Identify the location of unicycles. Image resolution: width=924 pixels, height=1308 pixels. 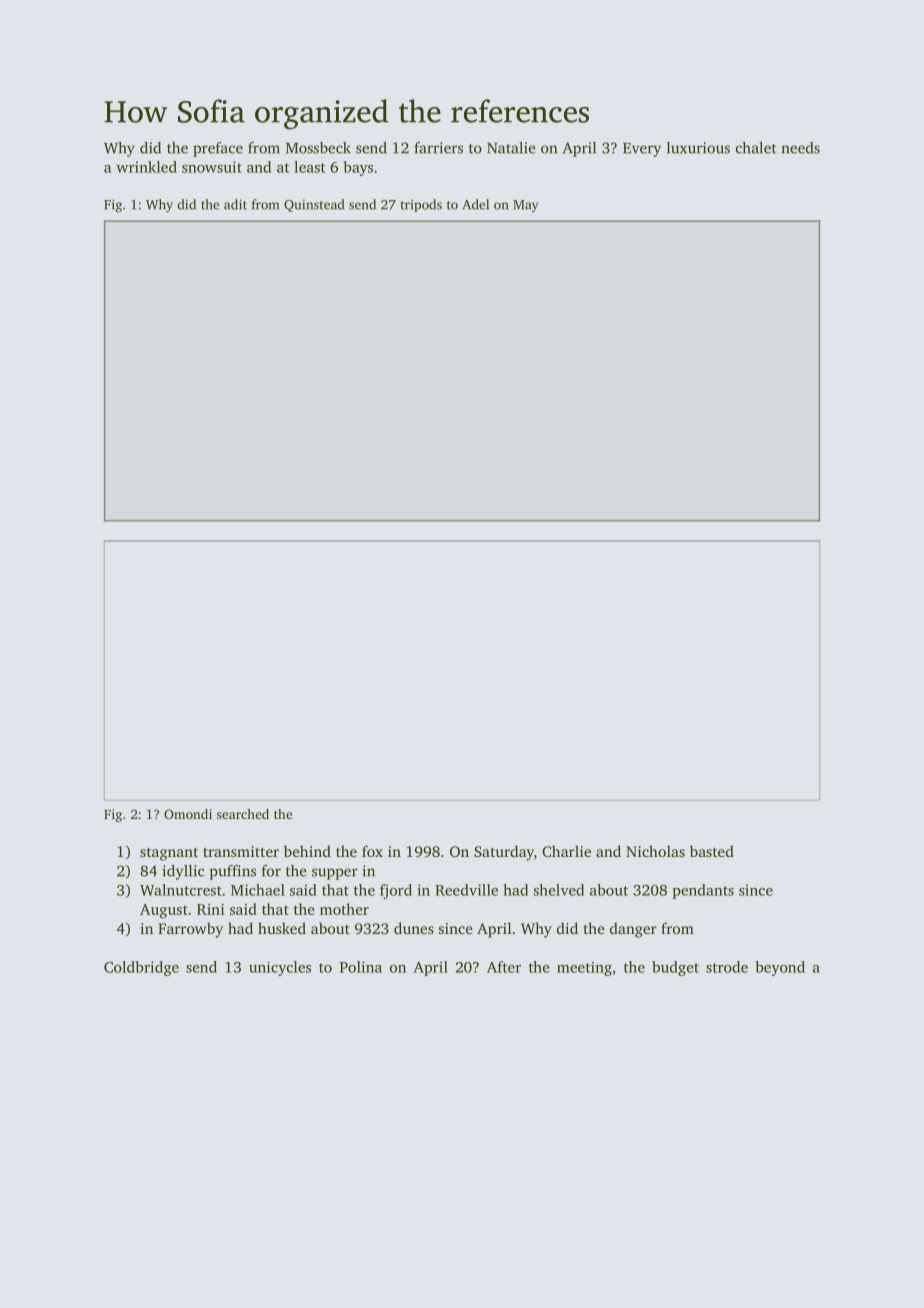
(280, 968).
